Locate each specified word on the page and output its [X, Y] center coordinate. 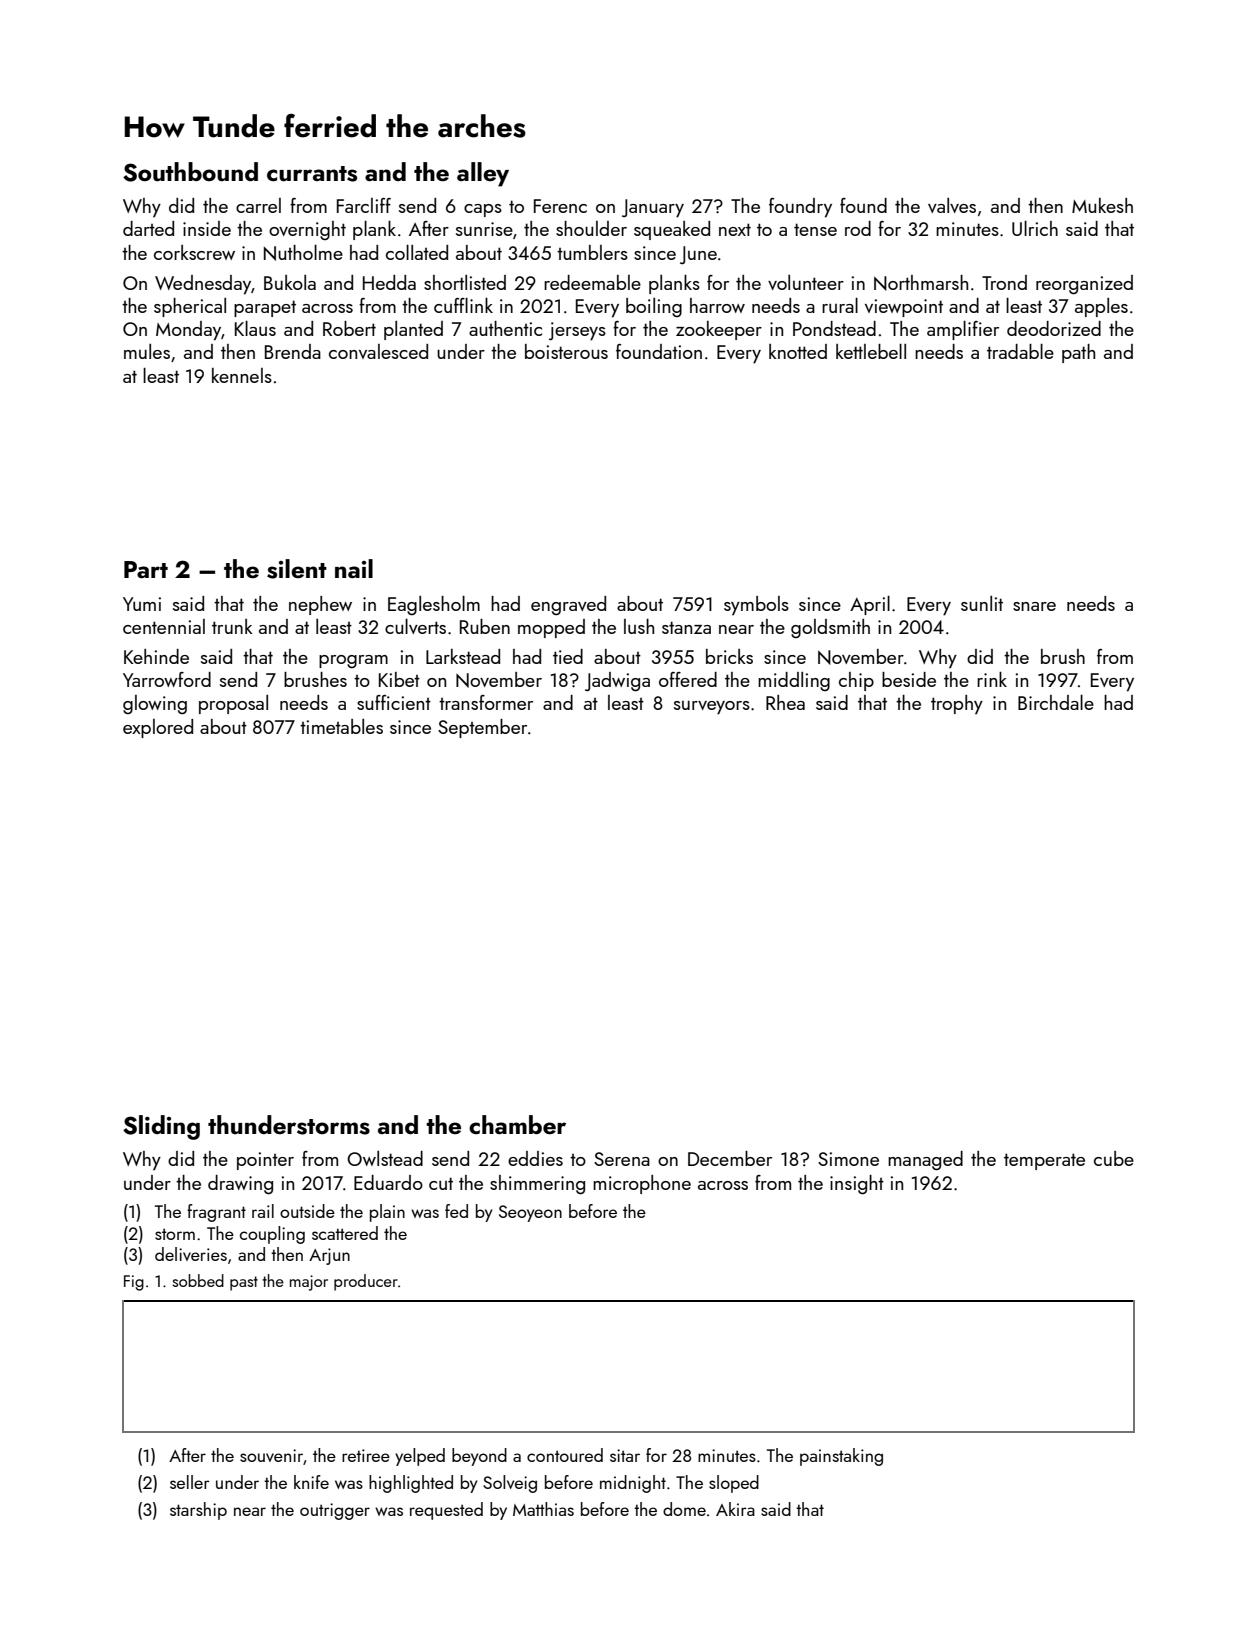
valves [952, 205]
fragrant [216, 1213]
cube [1114, 1158]
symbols [756, 606]
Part [146, 569]
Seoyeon [530, 1213]
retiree [366, 1455]
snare [1034, 606]
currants [312, 174]
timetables [341, 726]
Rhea [785, 702]
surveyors [712, 708]
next [735, 229]
